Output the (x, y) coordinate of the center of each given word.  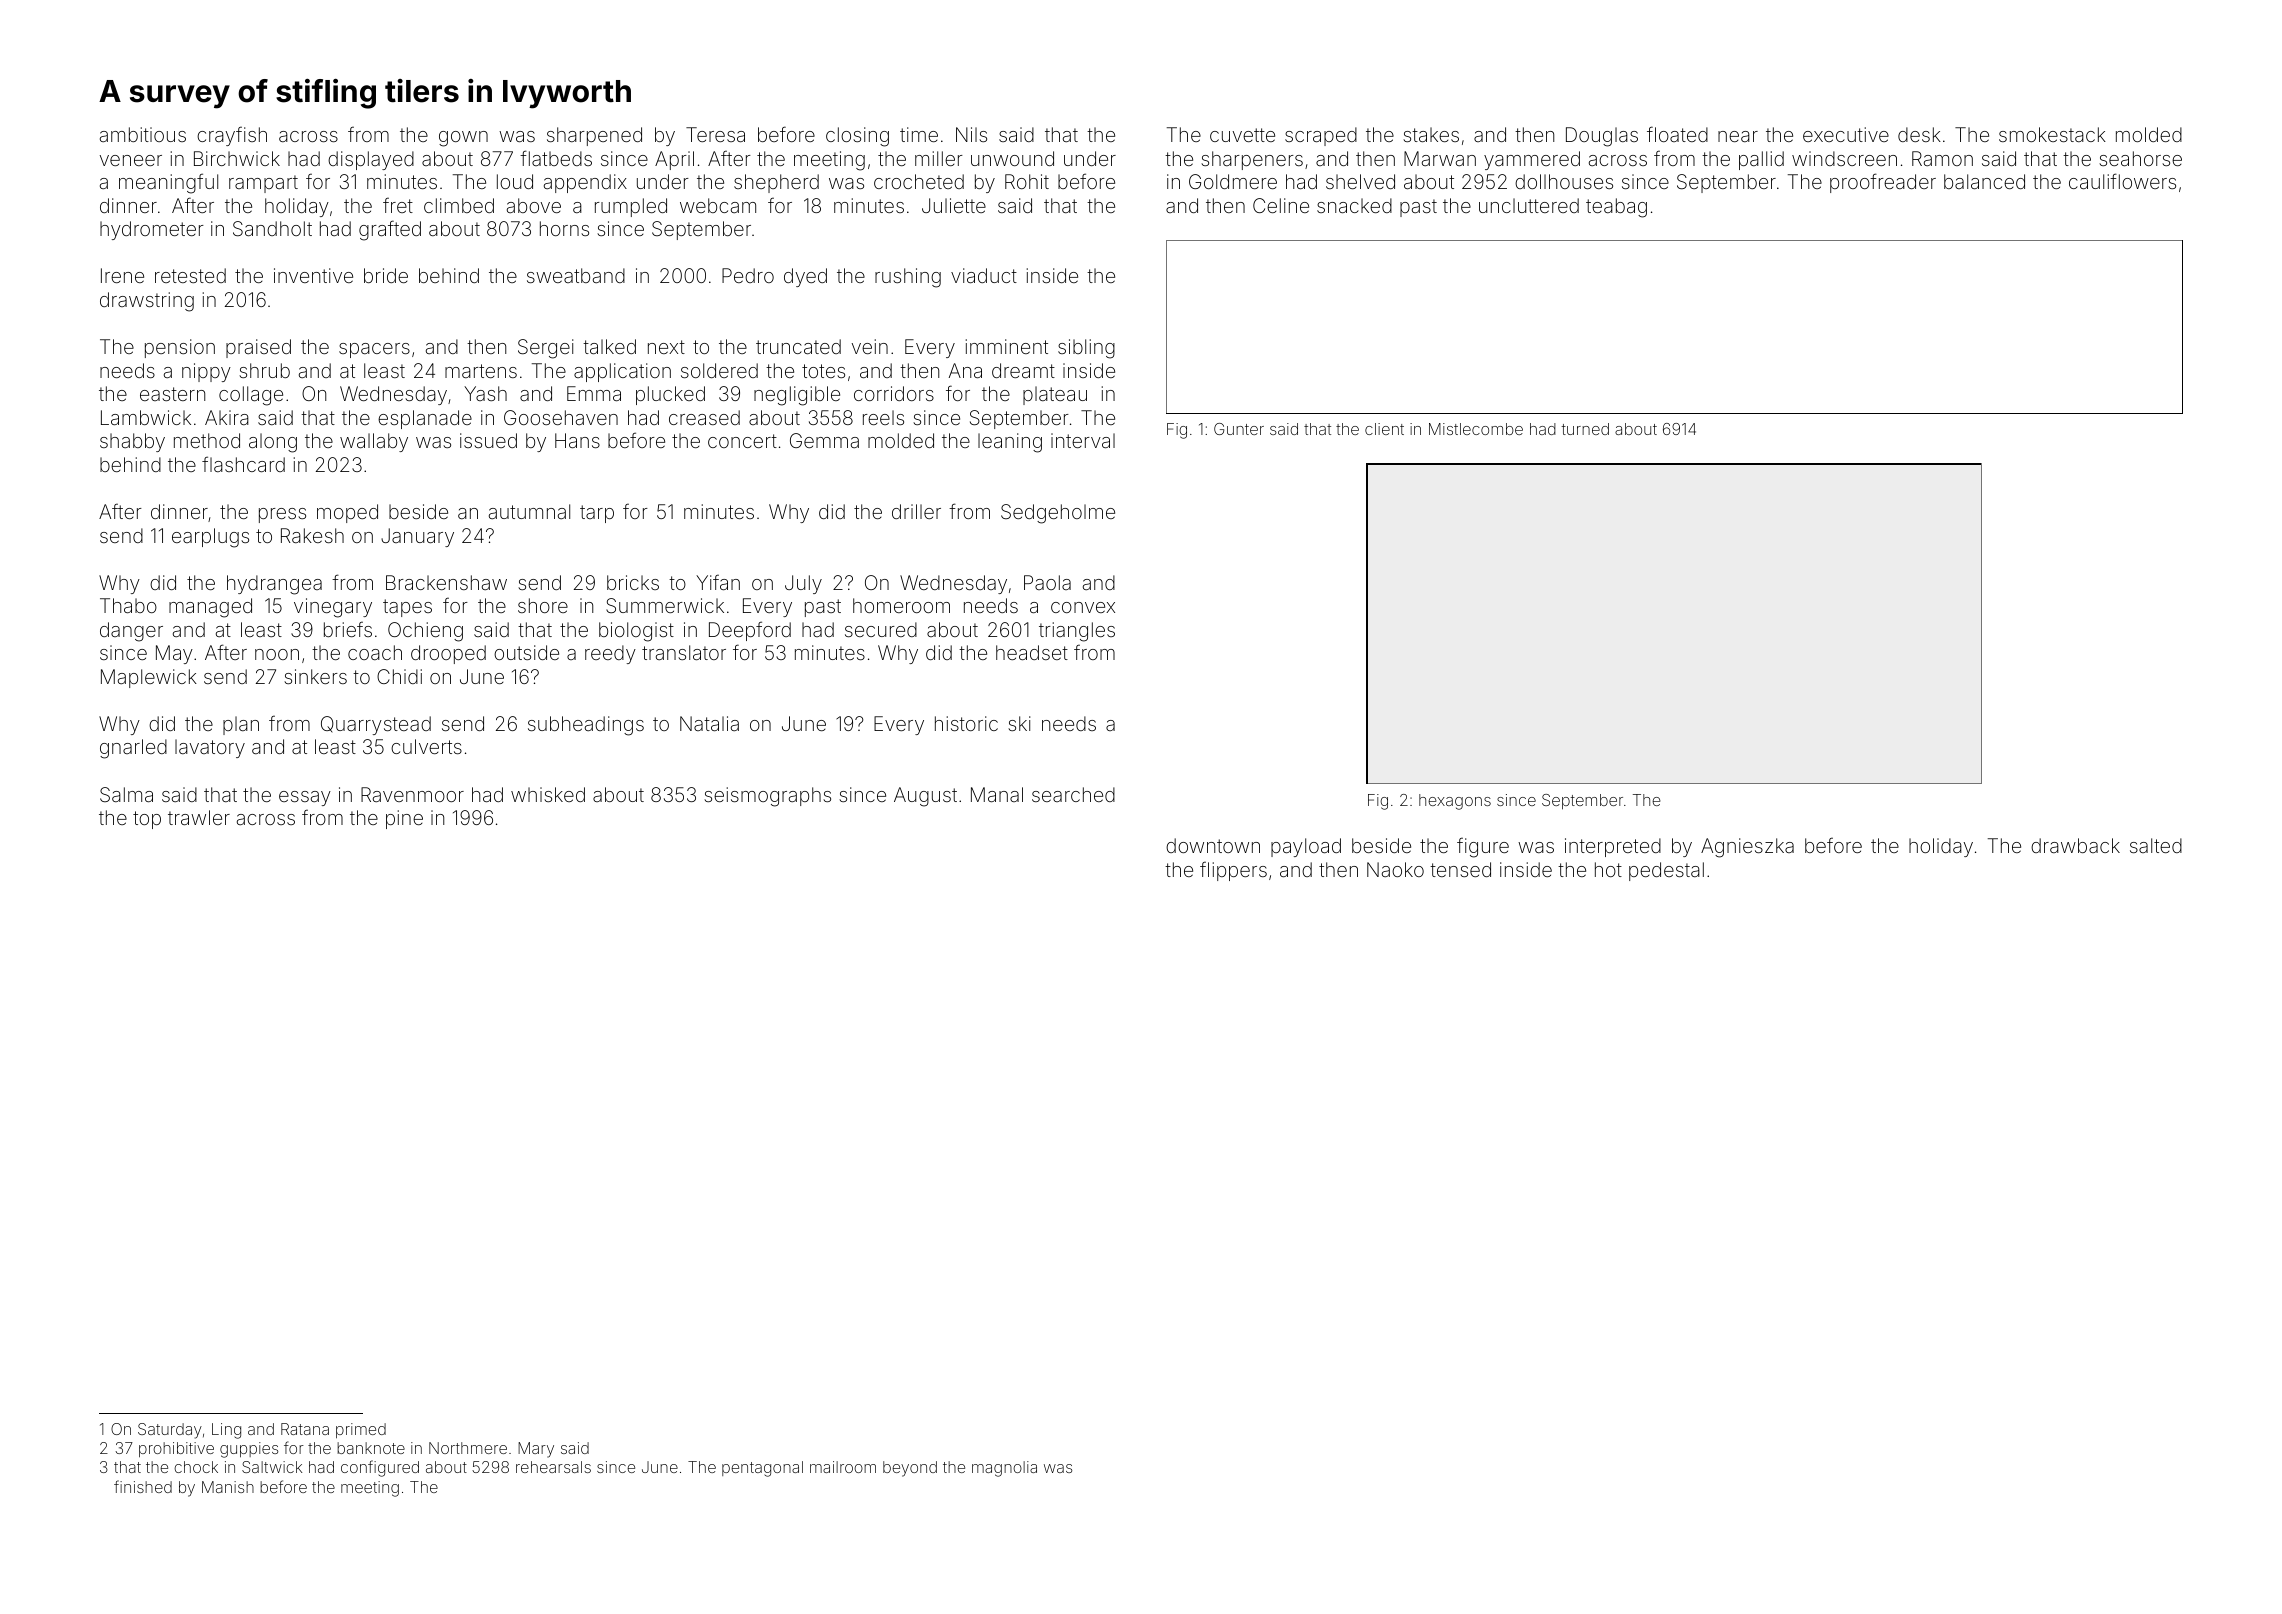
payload (1306, 847)
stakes (1431, 134)
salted (2156, 845)
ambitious (143, 134)
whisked (548, 794)
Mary (536, 1450)
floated (1677, 134)
